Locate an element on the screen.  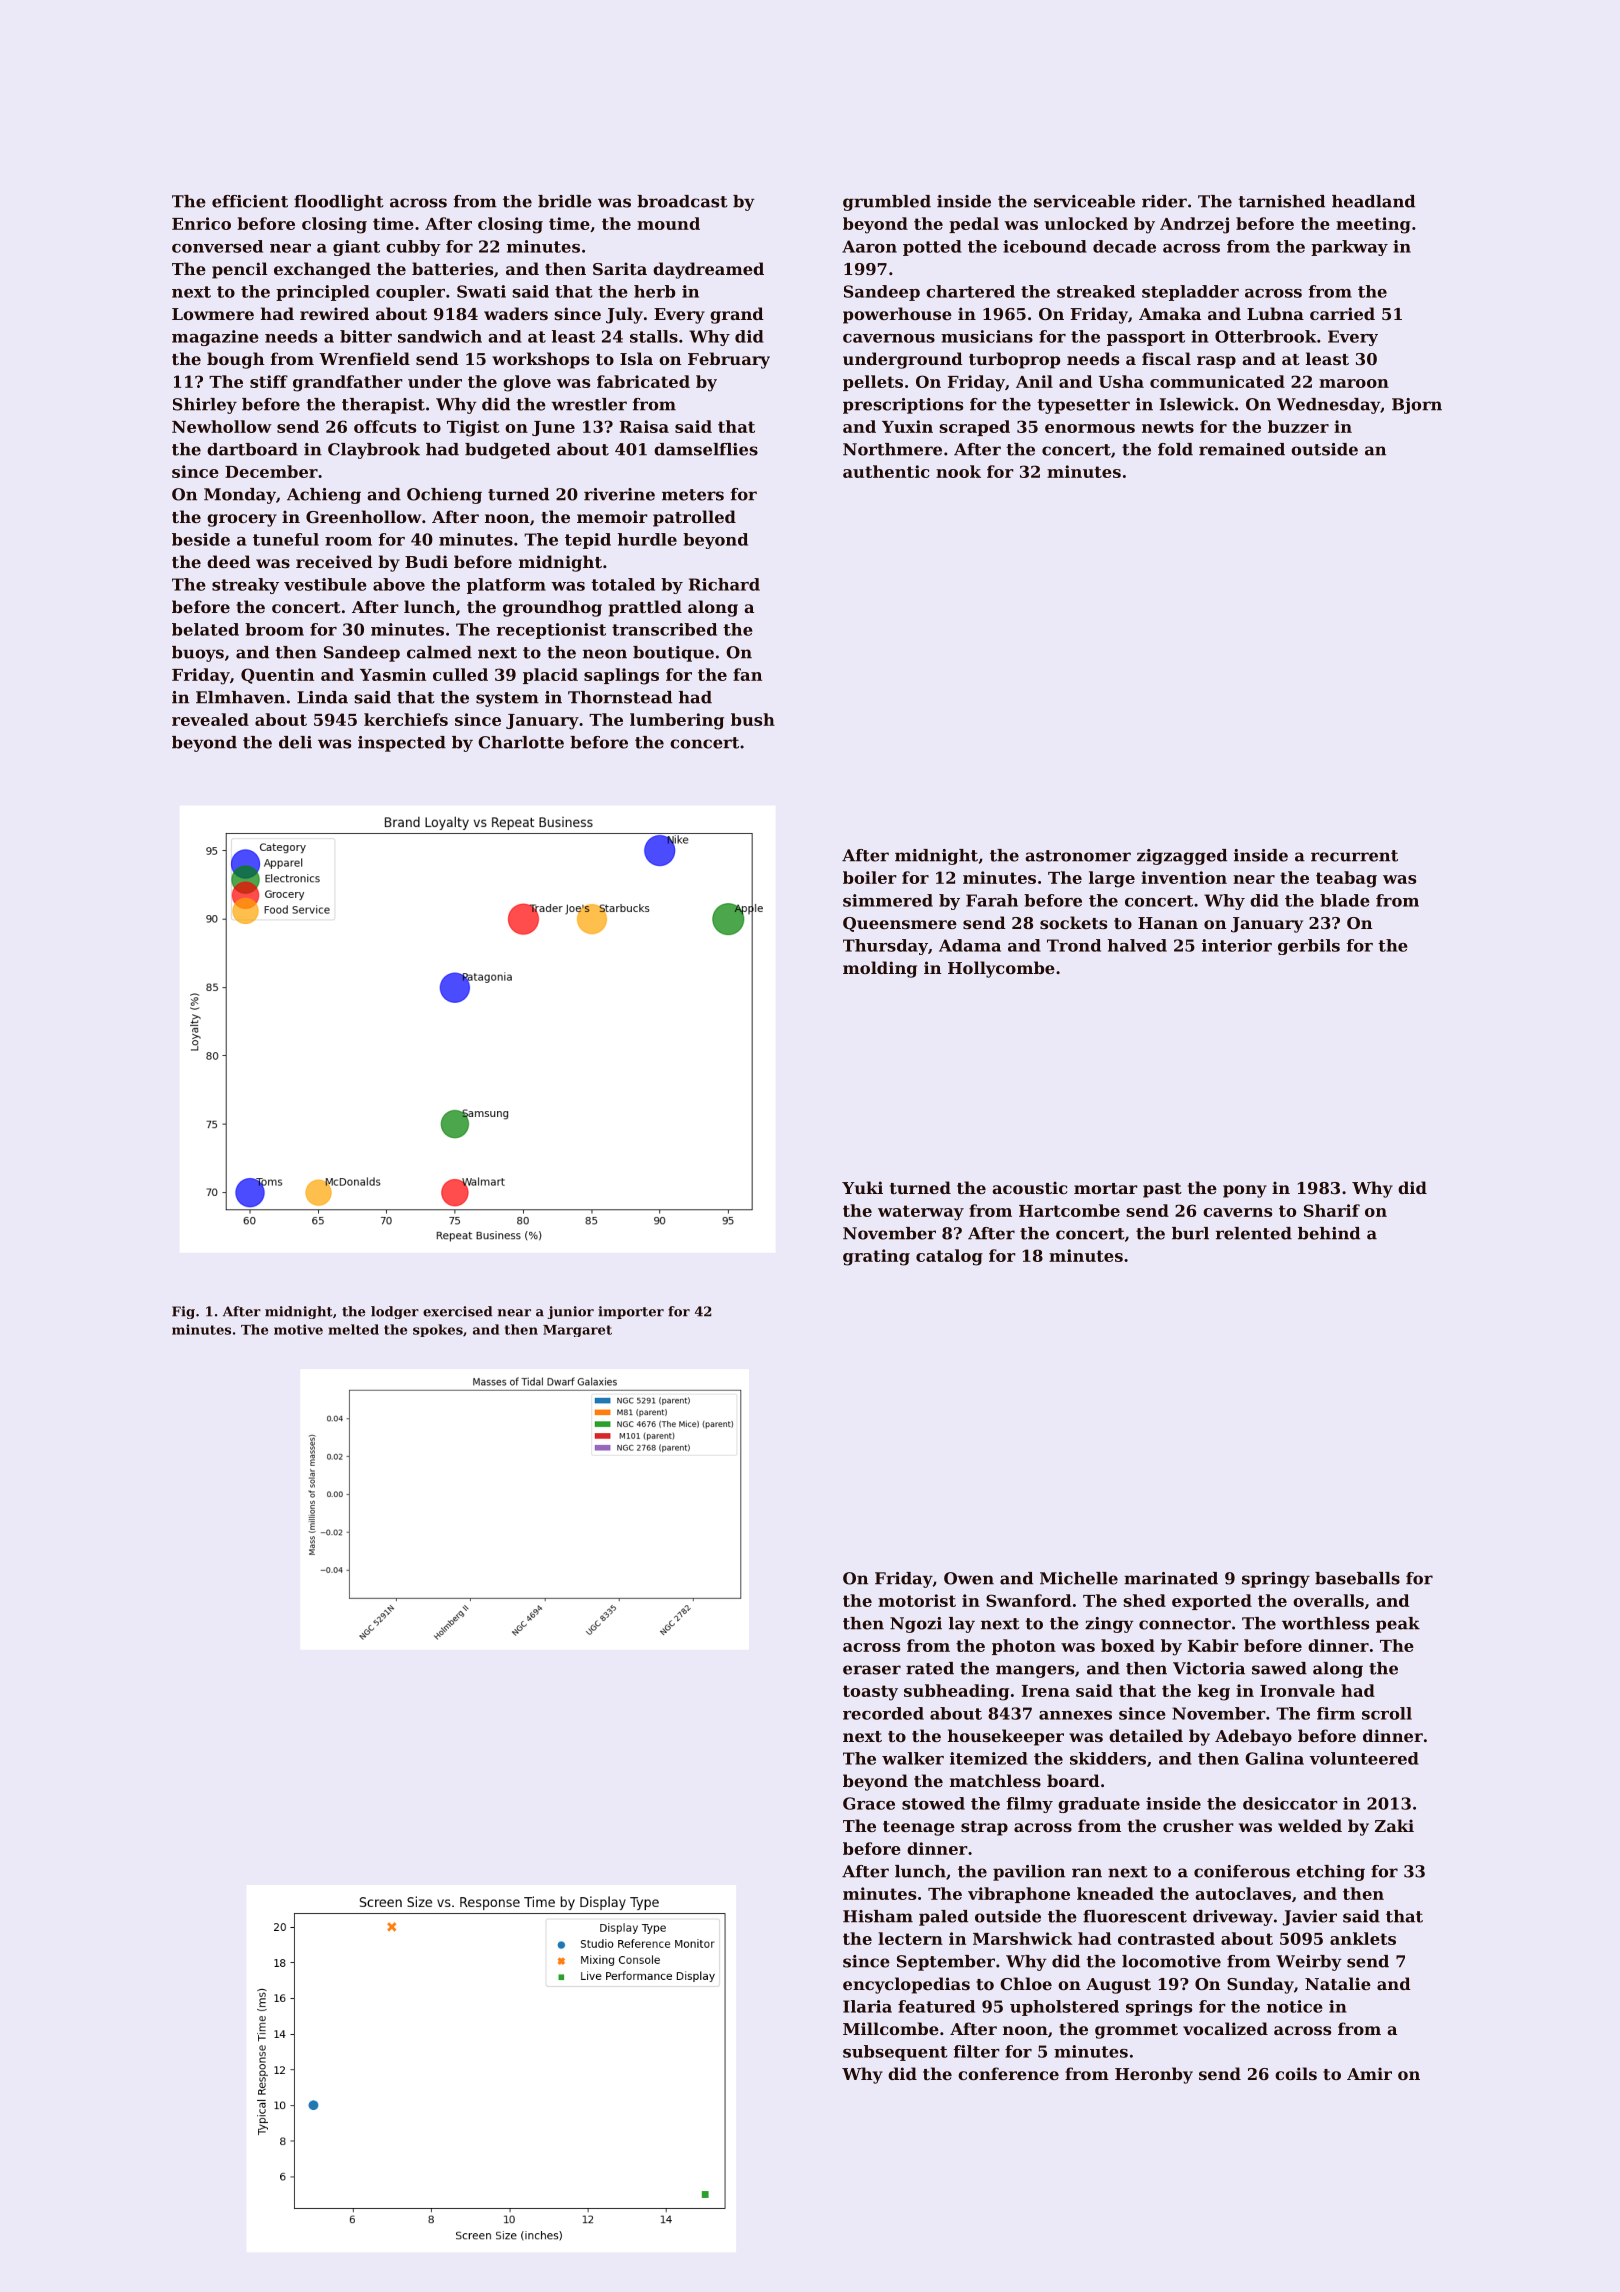
Farah is located at coordinates (992, 900).
